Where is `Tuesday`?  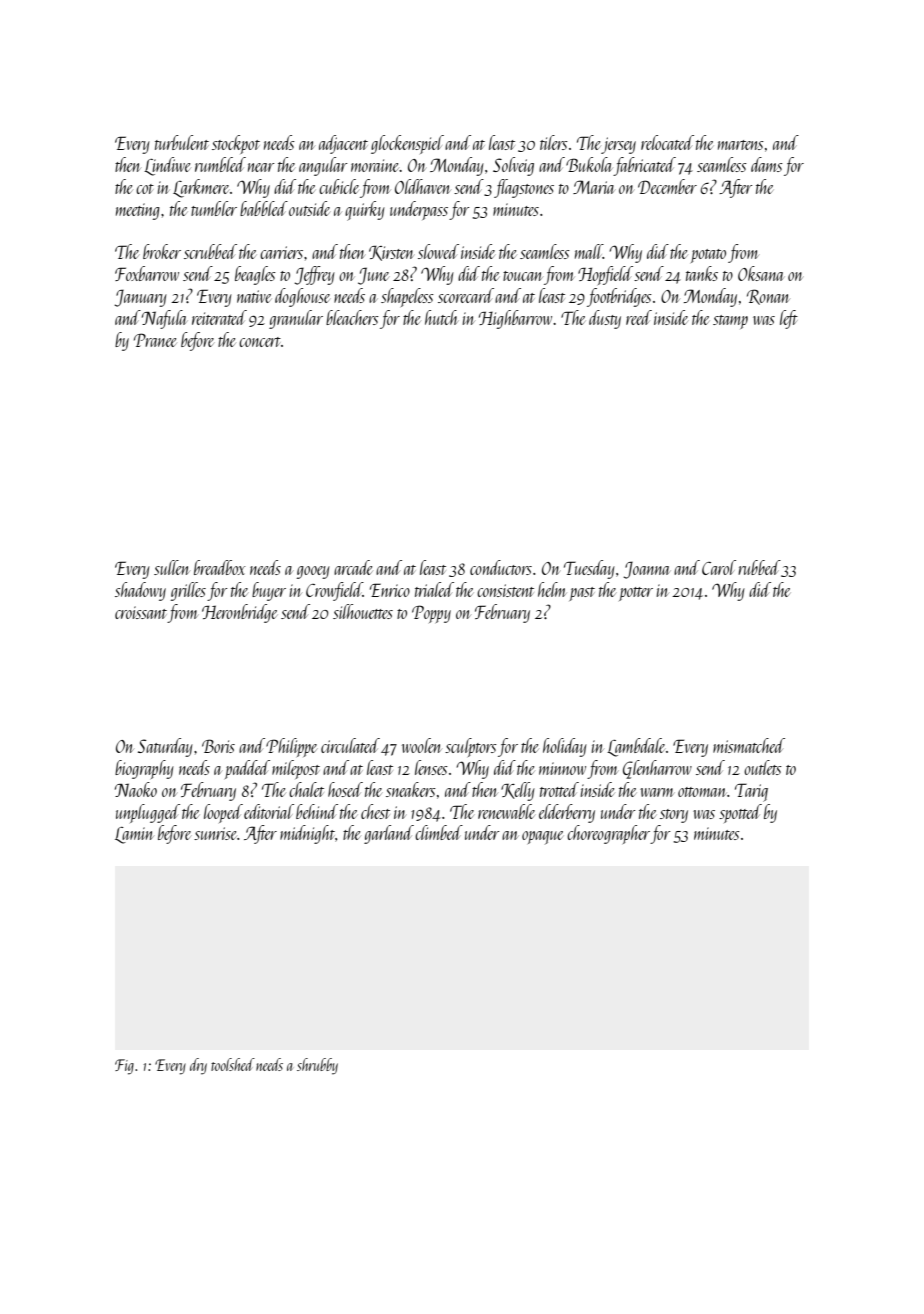 Tuesday is located at coordinates (589, 569).
